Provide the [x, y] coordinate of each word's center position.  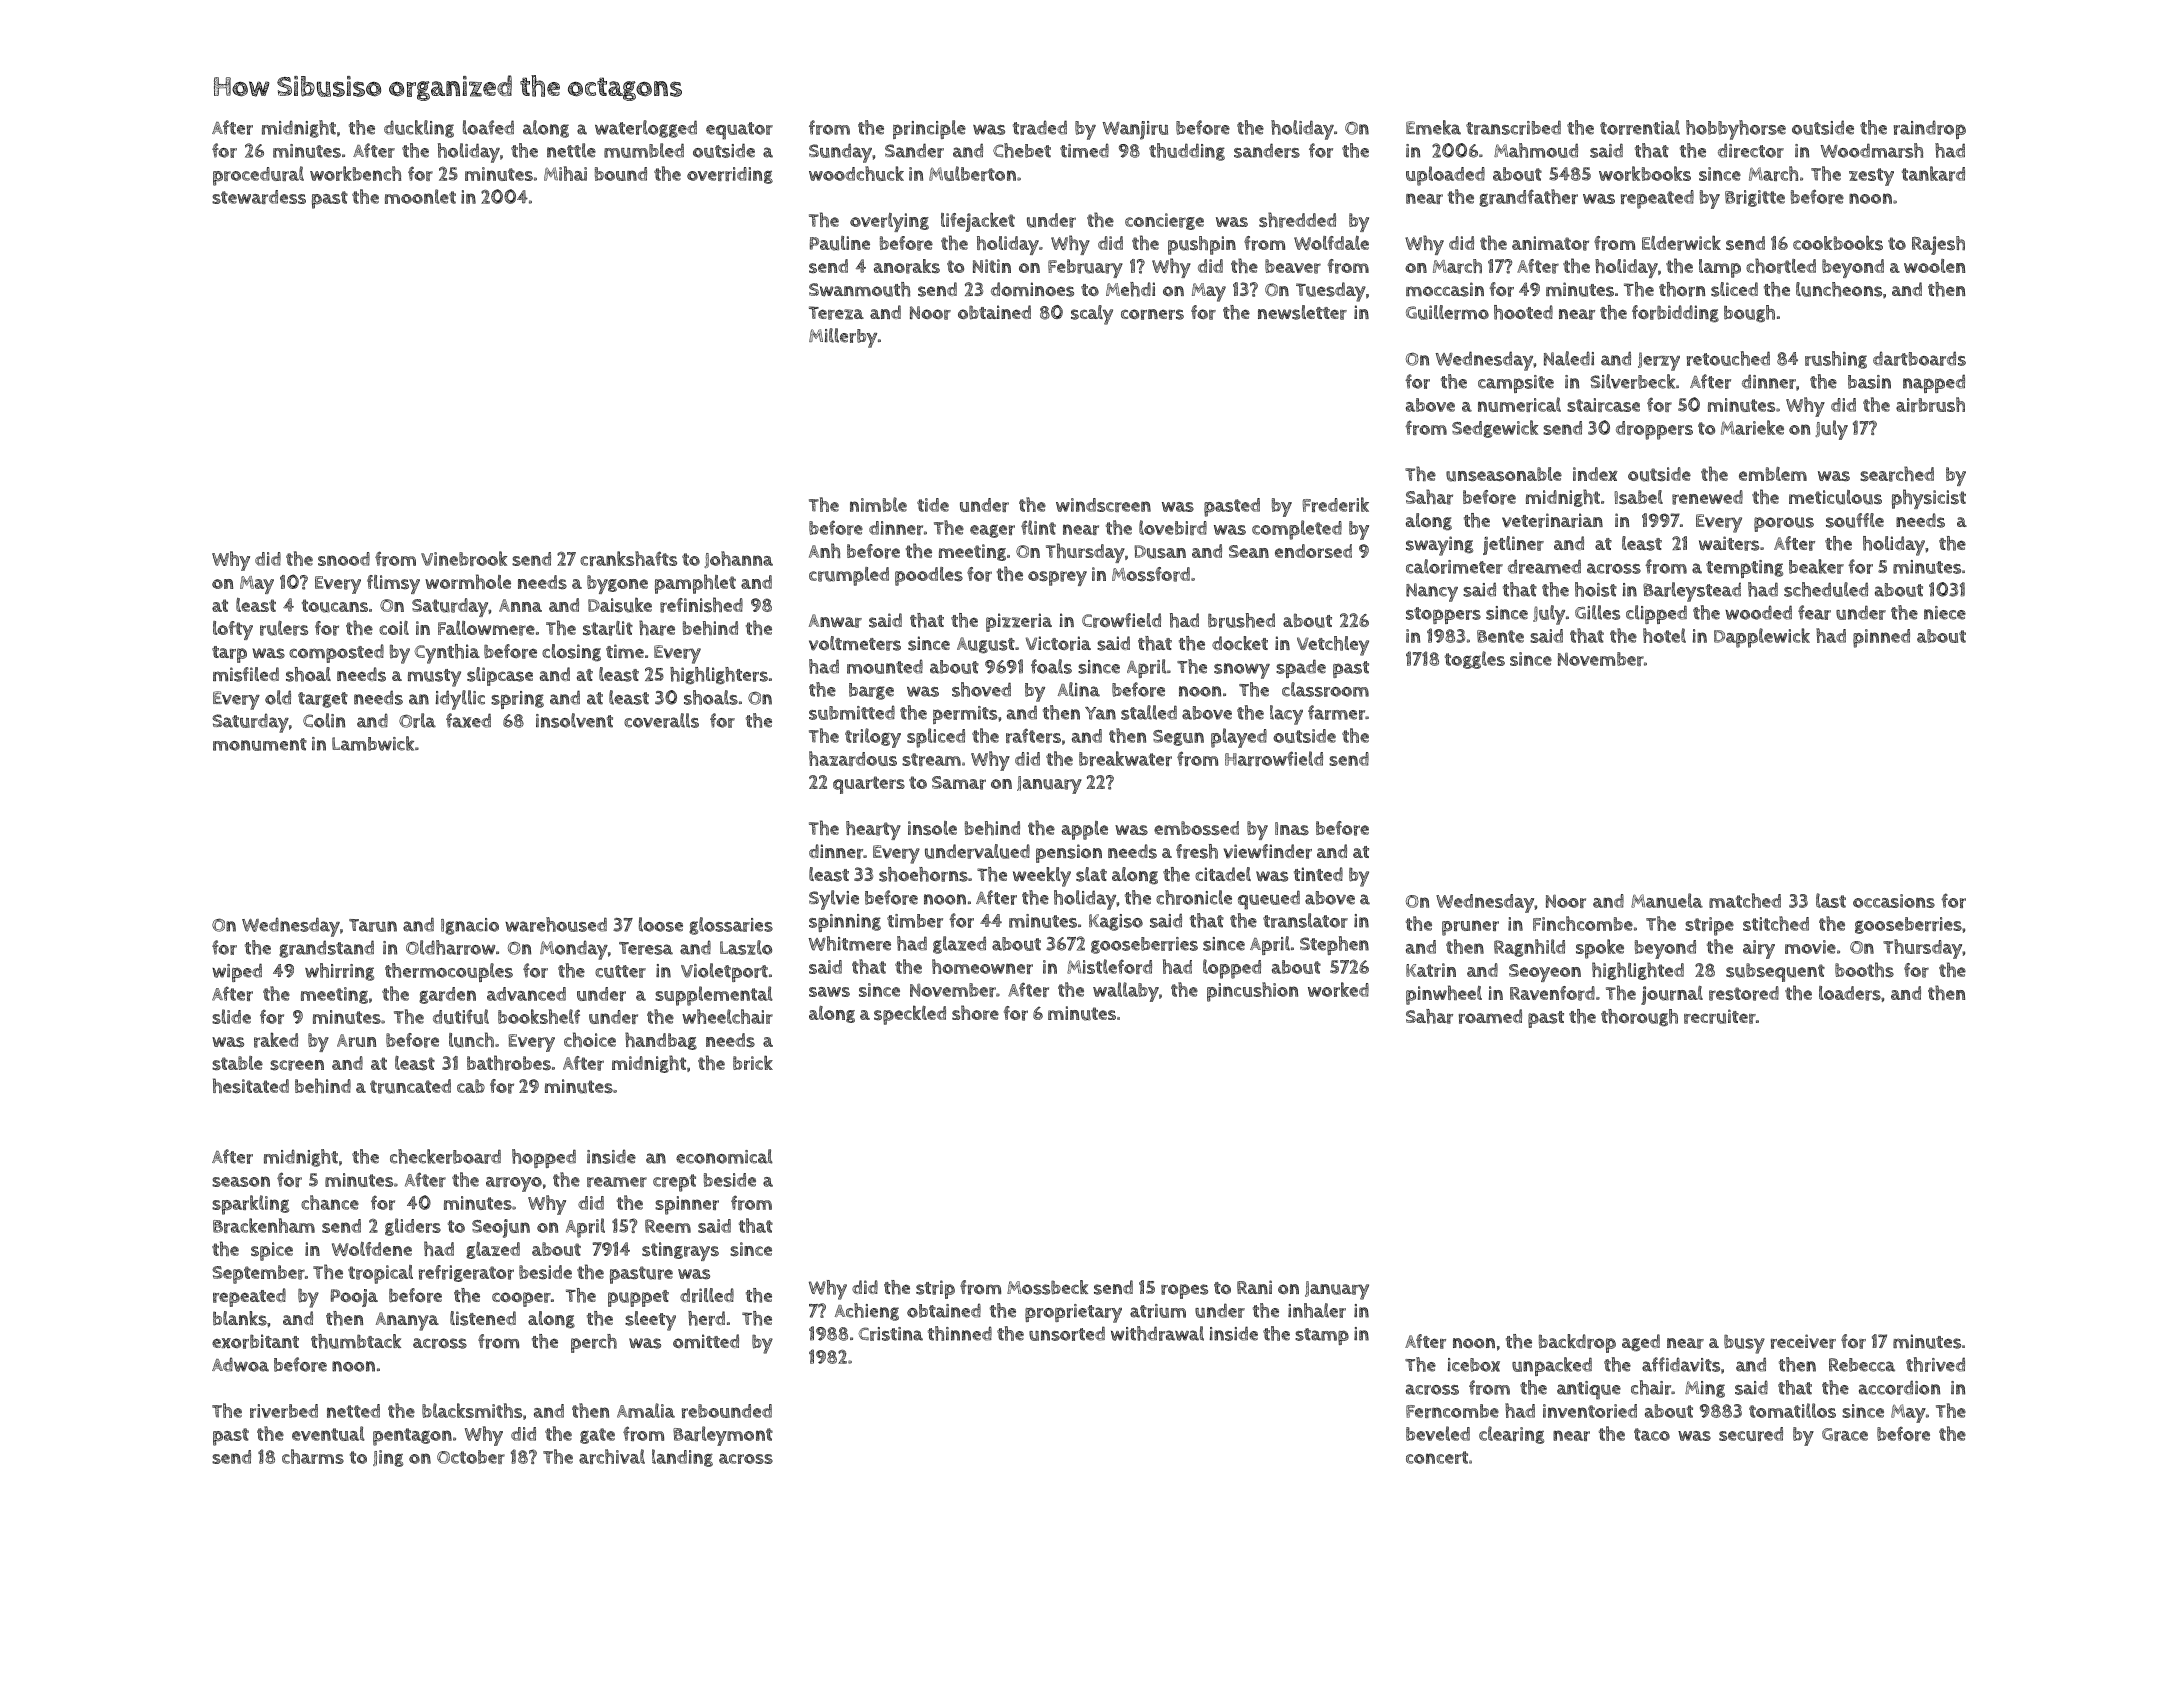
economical [724, 1156]
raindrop [1930, 129]
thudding [1187, 152]
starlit [608, 628]
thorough [1639, 1018]
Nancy [1432, 592]
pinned [1881, 638]
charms [313, 1456]
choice [590, 1039]
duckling [419, 129]
